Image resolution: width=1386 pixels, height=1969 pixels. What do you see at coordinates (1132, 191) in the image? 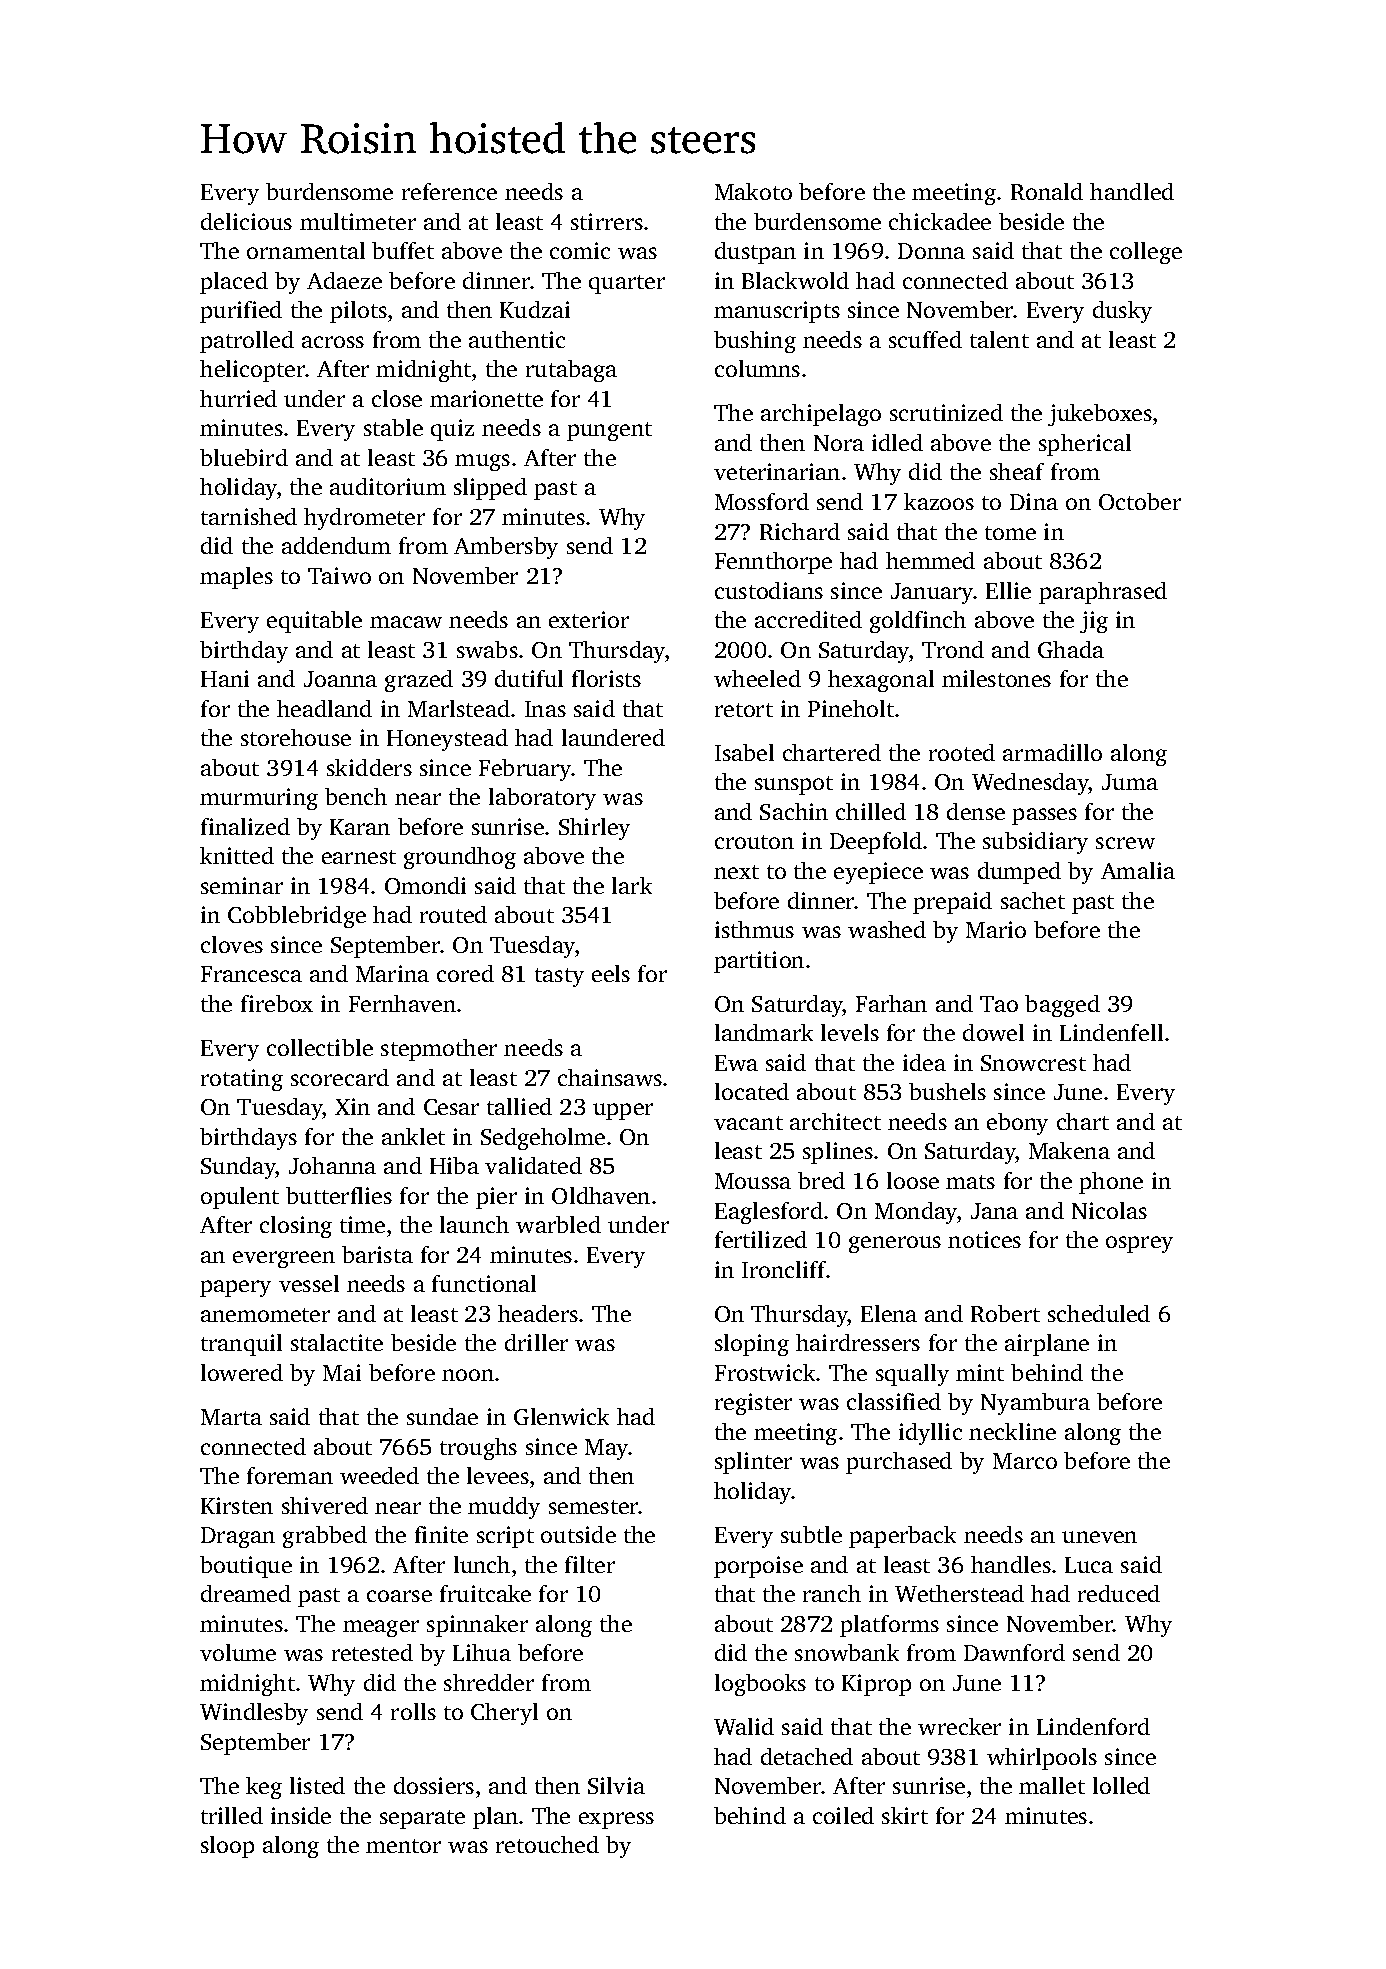
I see `handled` at bounding box center [1132, 191].
